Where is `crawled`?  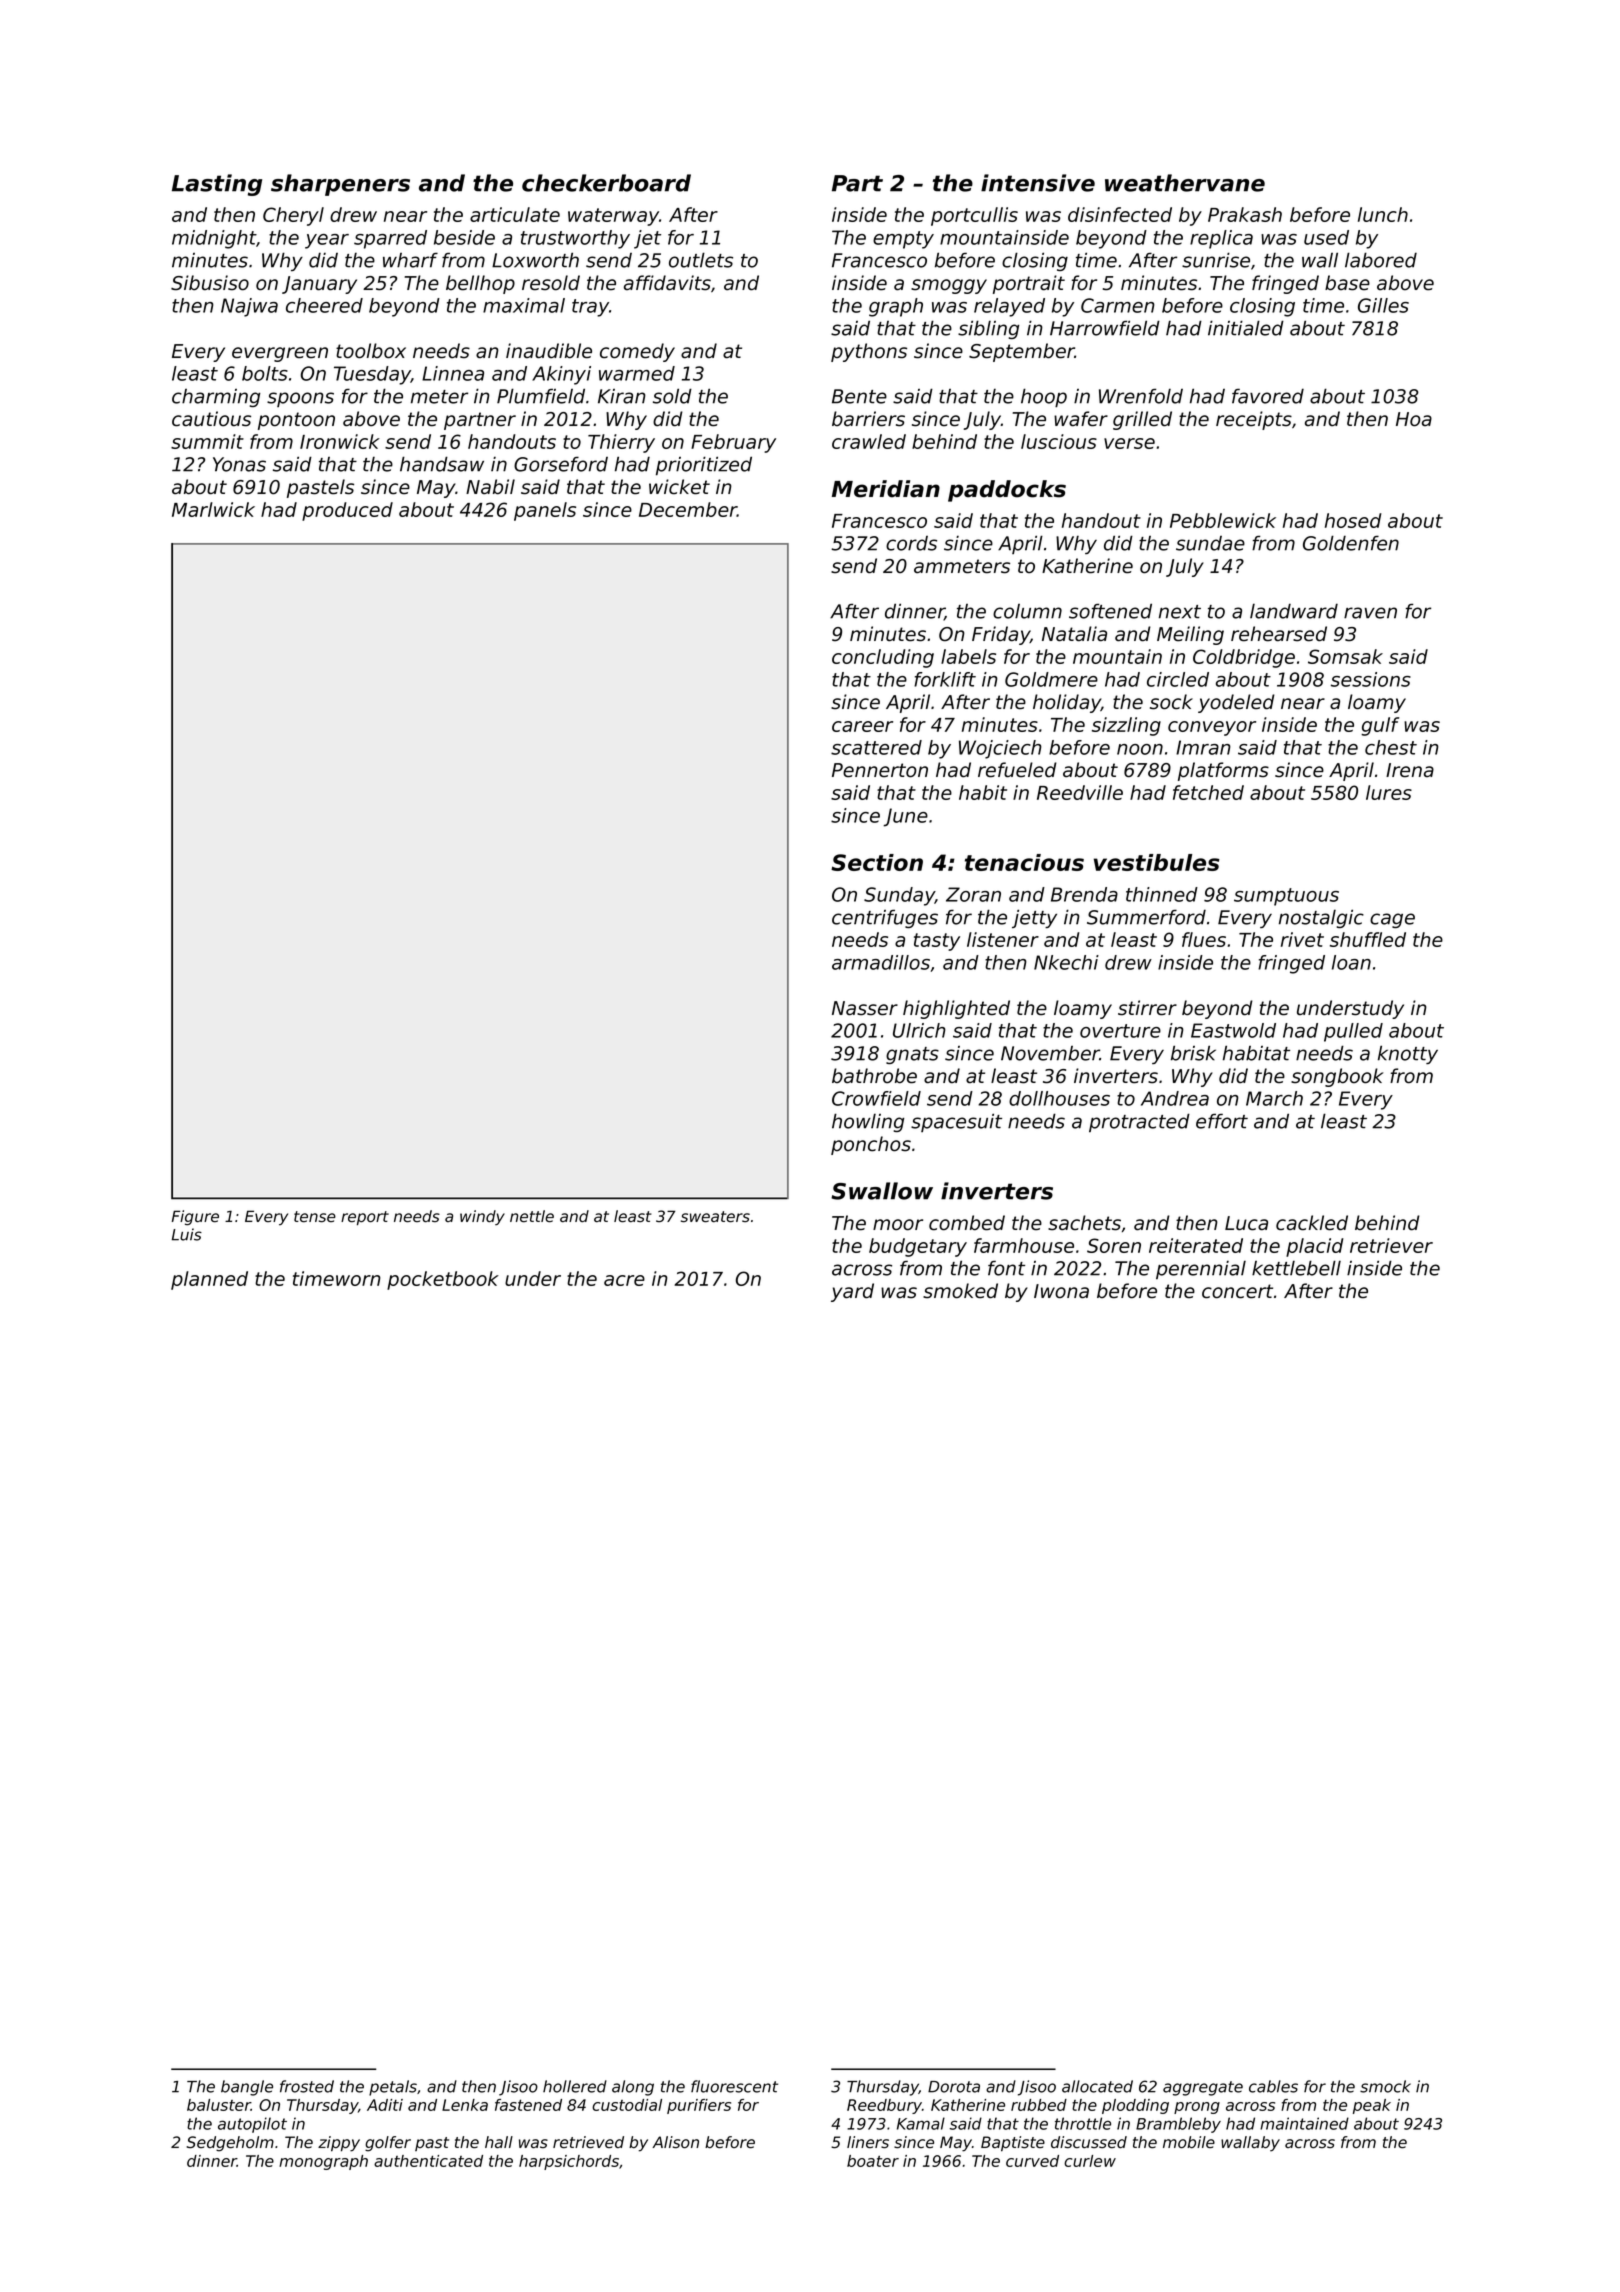 crawled is located at coordinates (869, 441).
